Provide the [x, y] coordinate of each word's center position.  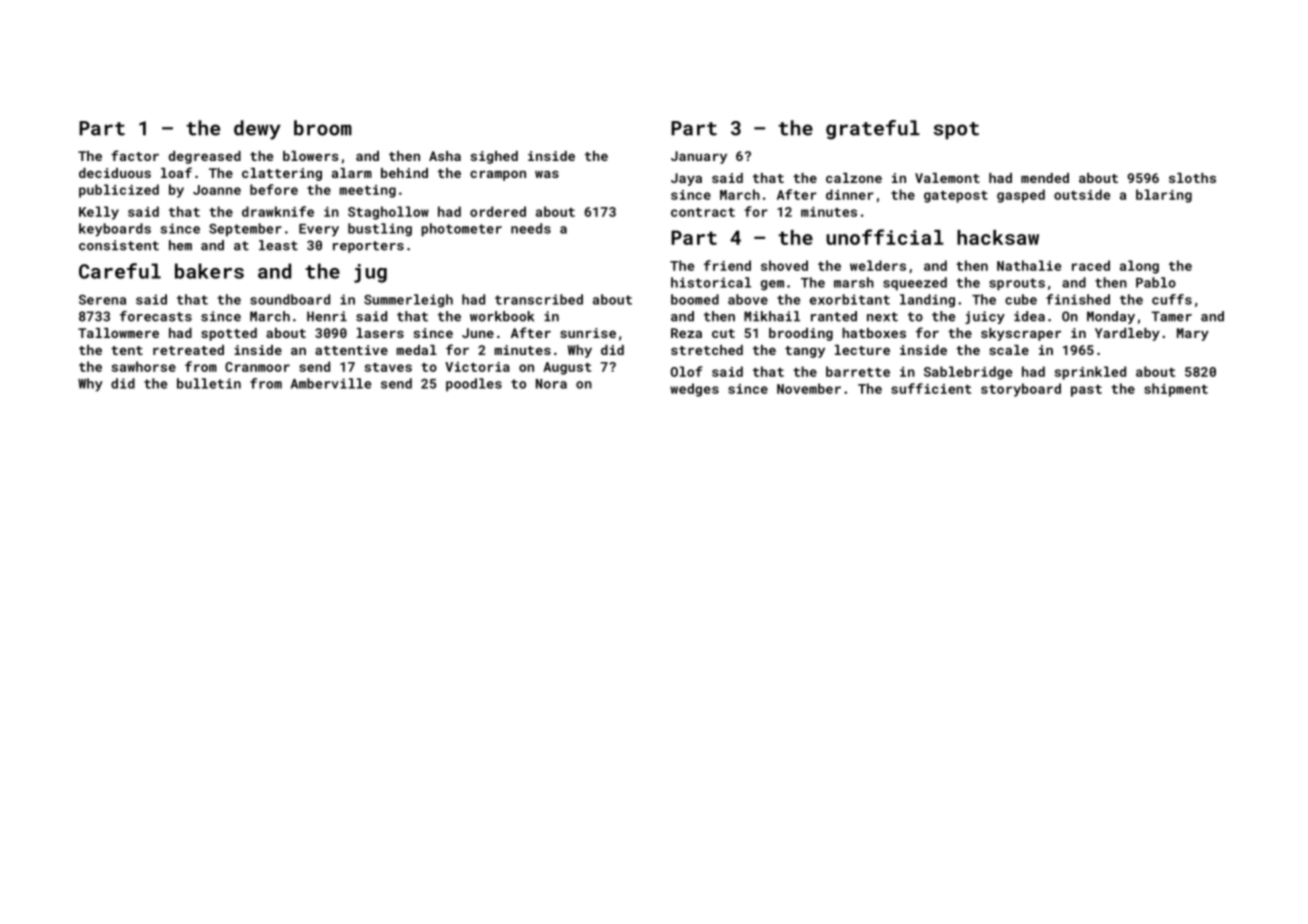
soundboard [290, 299]
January [699, 157]
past [1086, 391]
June [478, 333]
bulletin [209, 383]
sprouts [1017, 284]
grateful [873, 130]
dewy [257, 130]
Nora [551, 384]
